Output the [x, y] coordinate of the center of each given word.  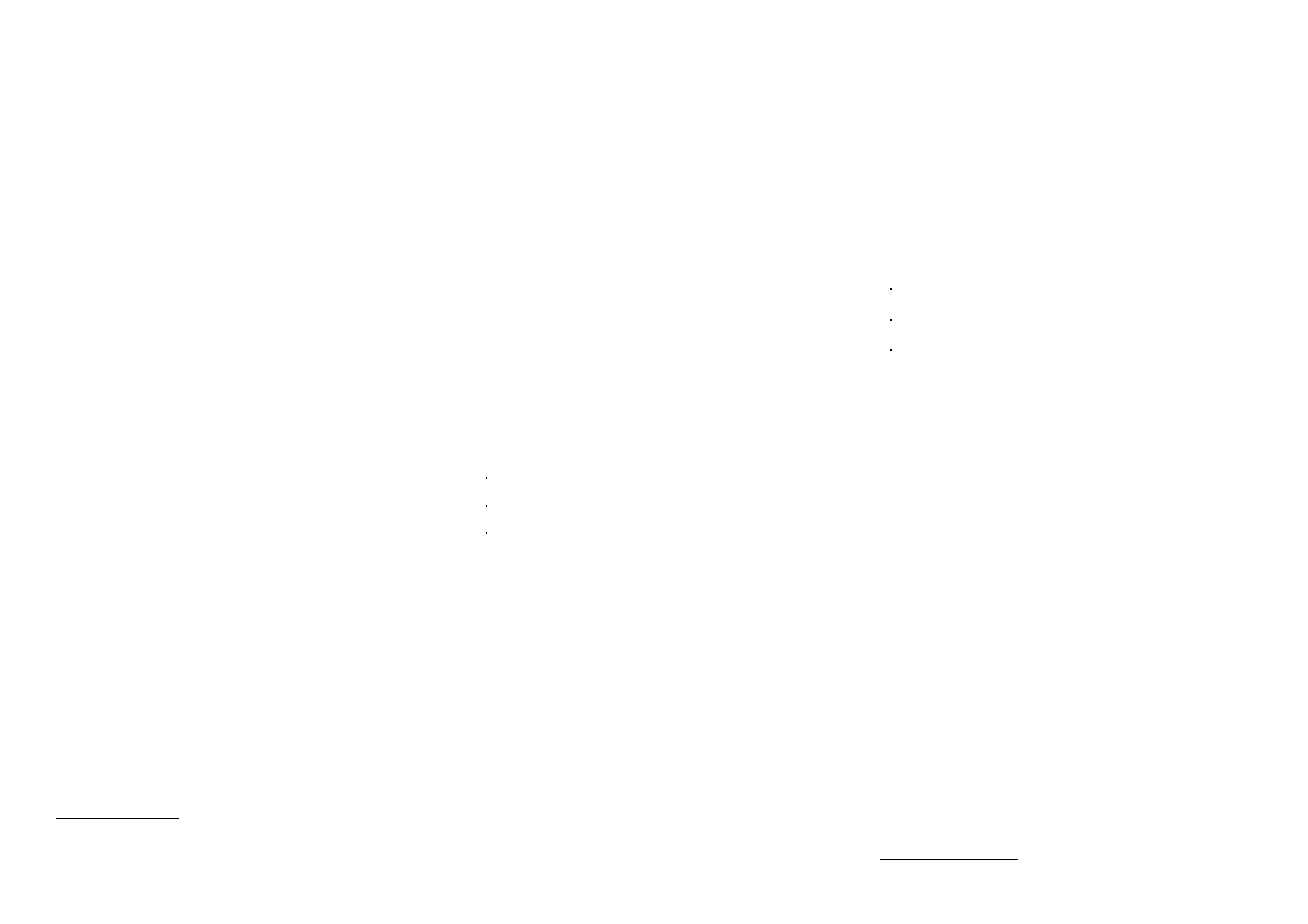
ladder [1044, 403]
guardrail [1110, 222]
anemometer [1202, 320]
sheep [71, 330]
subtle [826, 141]
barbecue [165, 126]
